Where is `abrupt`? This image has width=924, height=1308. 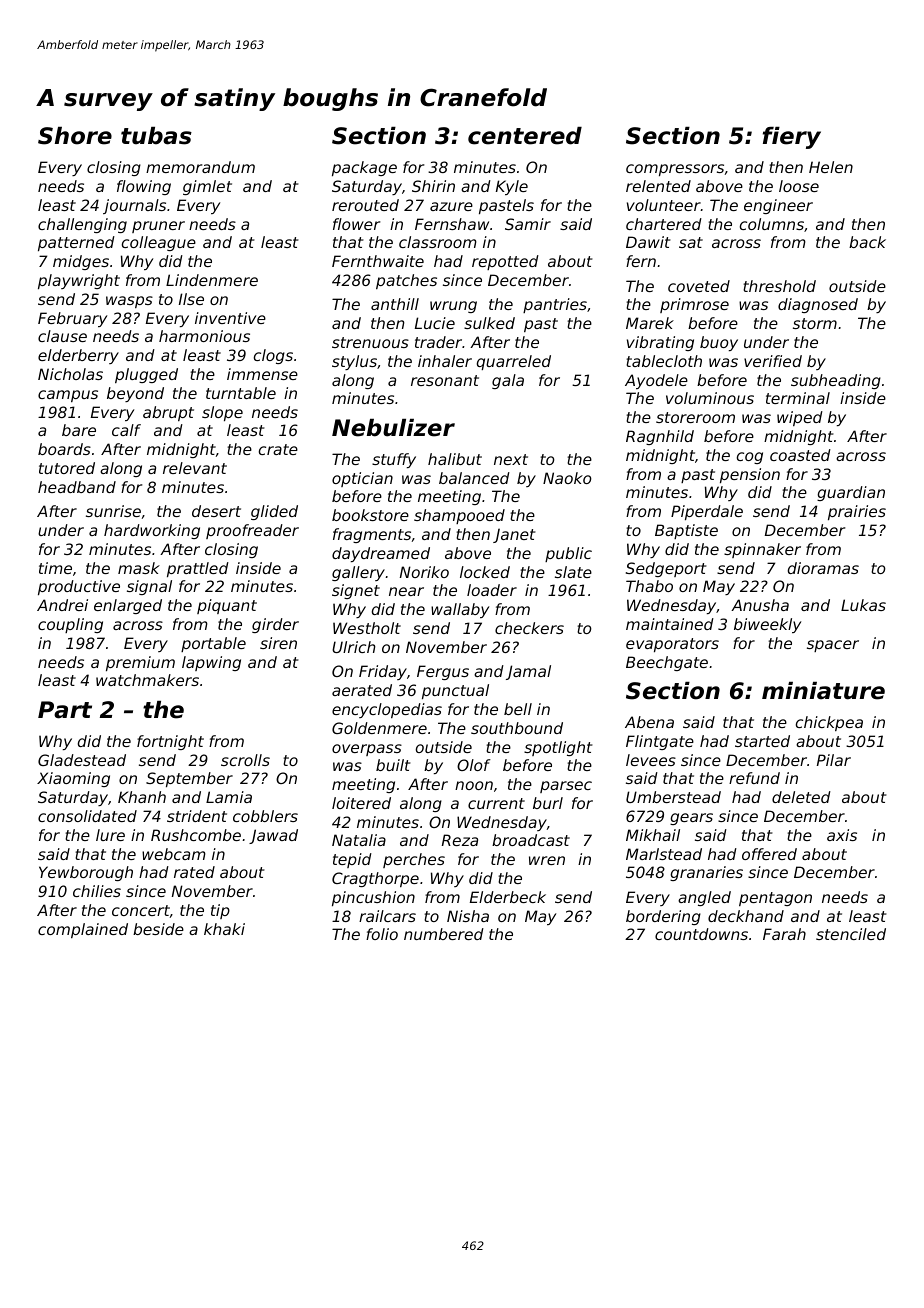 abrupt is located at coordinates (168, 413).
